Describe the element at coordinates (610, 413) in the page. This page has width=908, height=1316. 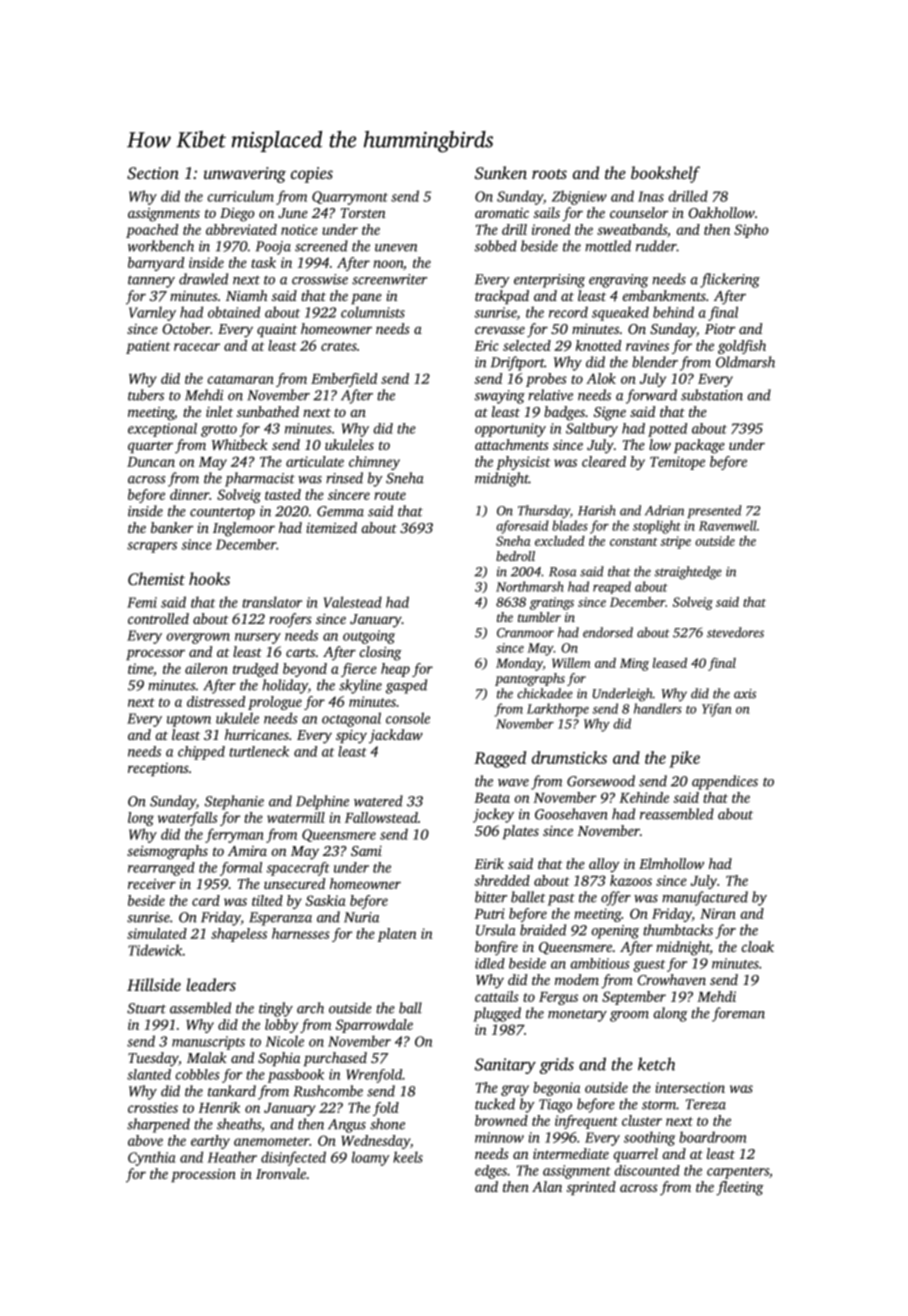
I see `Signe` at that location.
